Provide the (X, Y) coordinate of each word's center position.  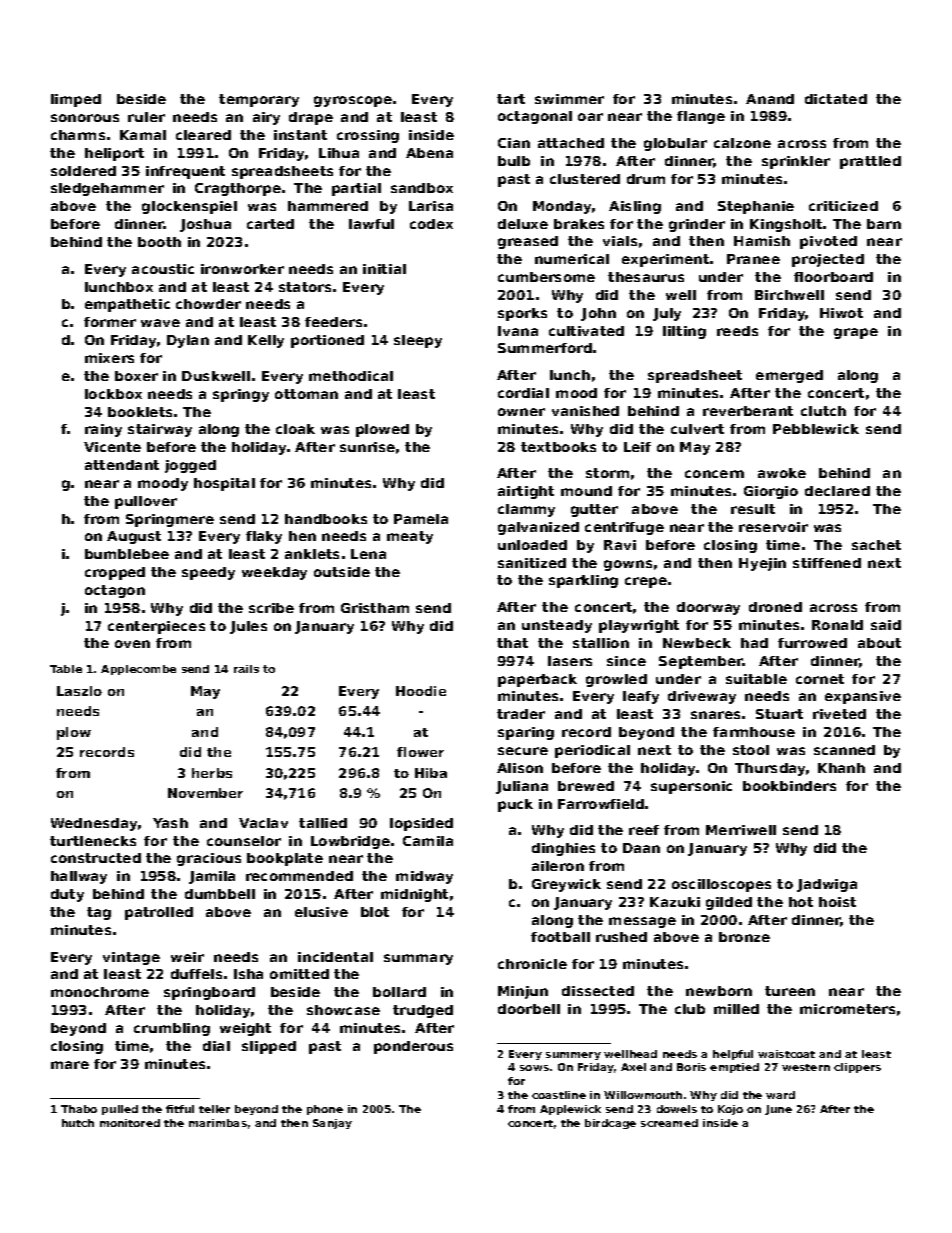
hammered (328, 206)
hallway (79, 877)
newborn (719, 991)
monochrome (100, 992)
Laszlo (79, 691)
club (690, 1009)
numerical (572, 259)
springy (241, 395)
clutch (823, 411)
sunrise (367, 447)
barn (884, 224)
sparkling (583, 581)
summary (418, 959)
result (753, 509)
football (560, 937)
